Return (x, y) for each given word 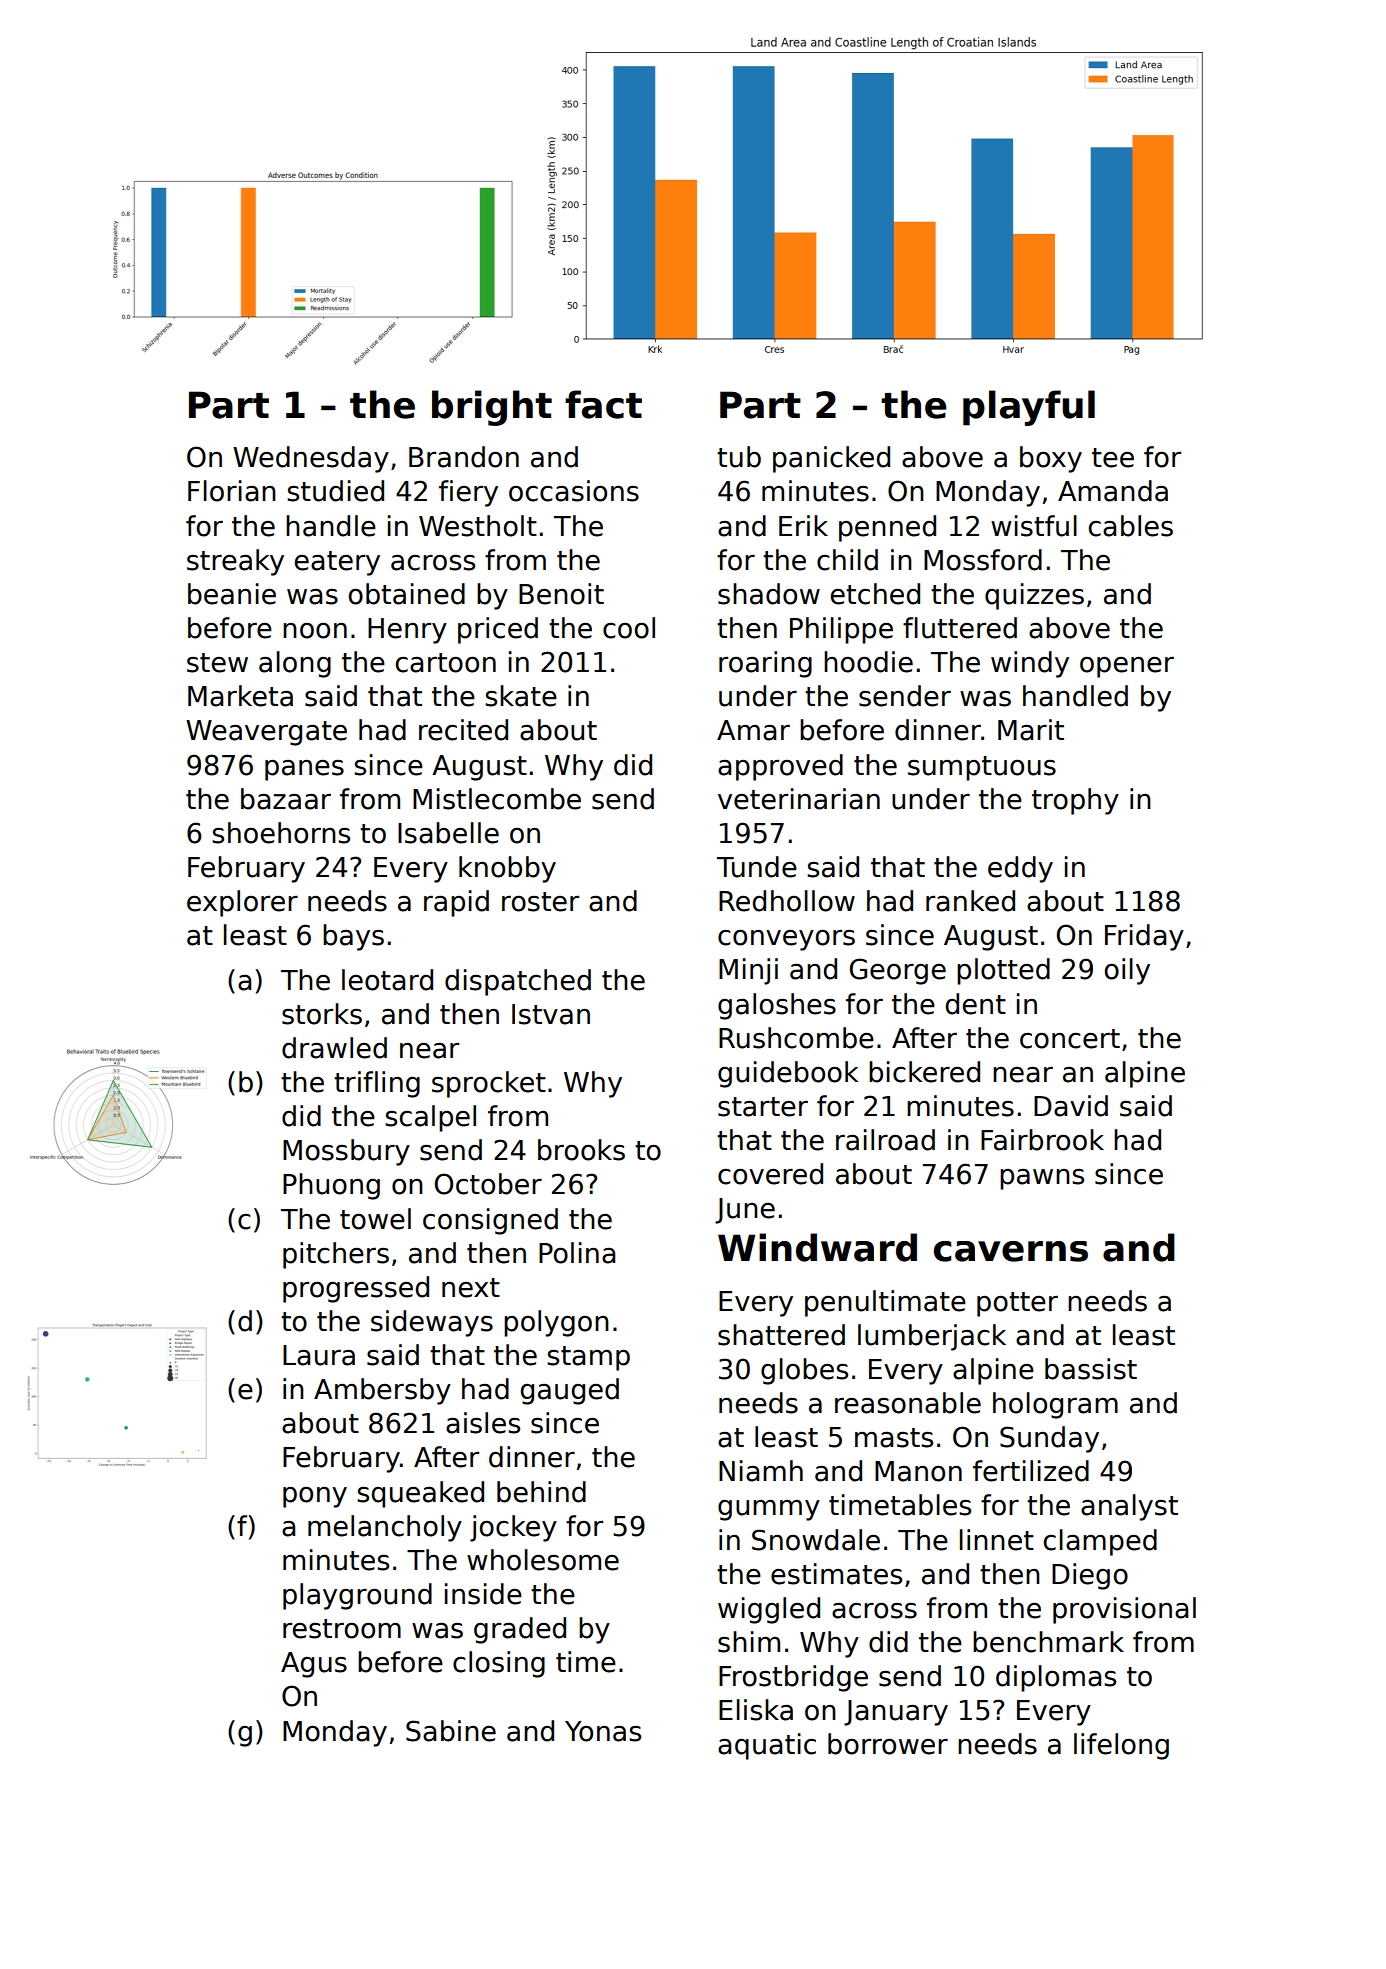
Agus (314, 1665)
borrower (888, 1744)
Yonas (603, 1731)
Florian (232, 491)
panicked (831, 459)
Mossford (983, 560)
